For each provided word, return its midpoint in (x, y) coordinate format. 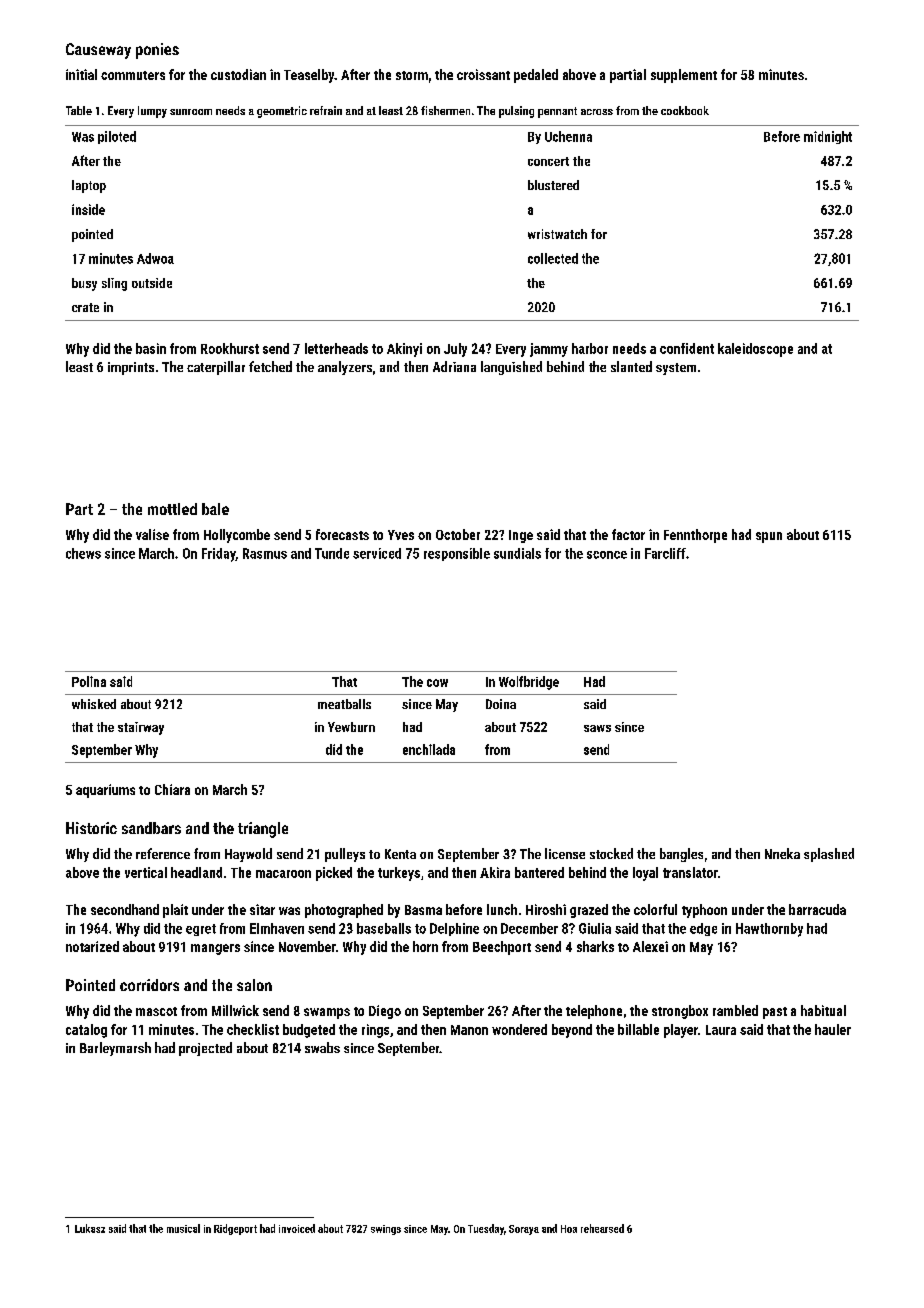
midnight (828, 137)
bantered (539, 872)
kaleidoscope (755, 350)
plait (175, 911)
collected (553, 258)
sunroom (191, 112)
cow (437, 683)
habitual (823, 1010)
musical (183, 1228)
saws (597, 728)
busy (84, 284)
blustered (553, 185)
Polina (89, 681)
